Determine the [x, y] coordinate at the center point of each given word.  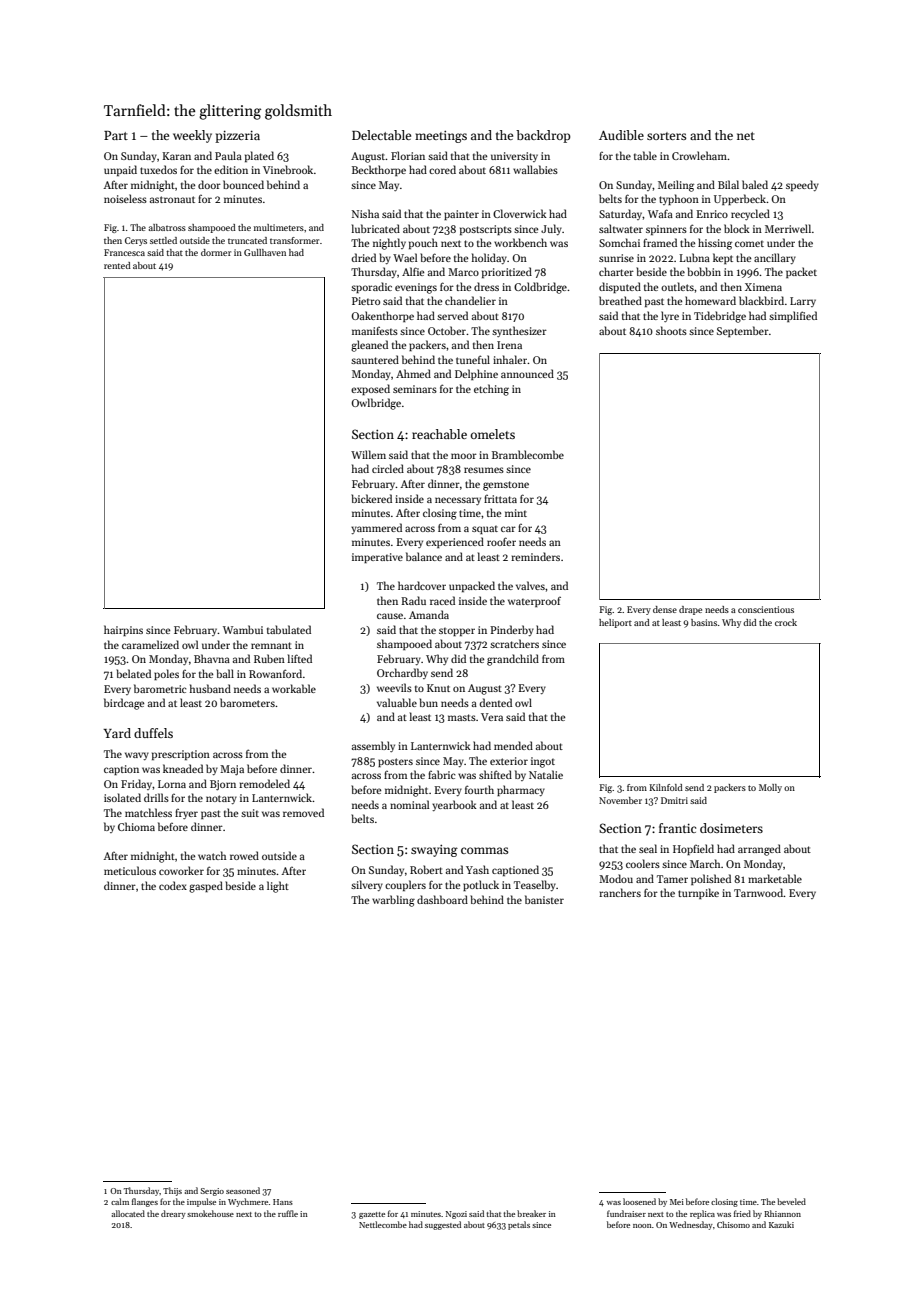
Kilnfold [666, 787]
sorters [666, 136]
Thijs [172, 1191]
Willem [368, 454]
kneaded [183, 768]
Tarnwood [759, 892]
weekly [192, 136]
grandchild [513, 660]
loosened [639, 1201]
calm [120, 1201]
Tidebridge [720, 317]
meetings [441, 136]
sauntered [375, 359]
